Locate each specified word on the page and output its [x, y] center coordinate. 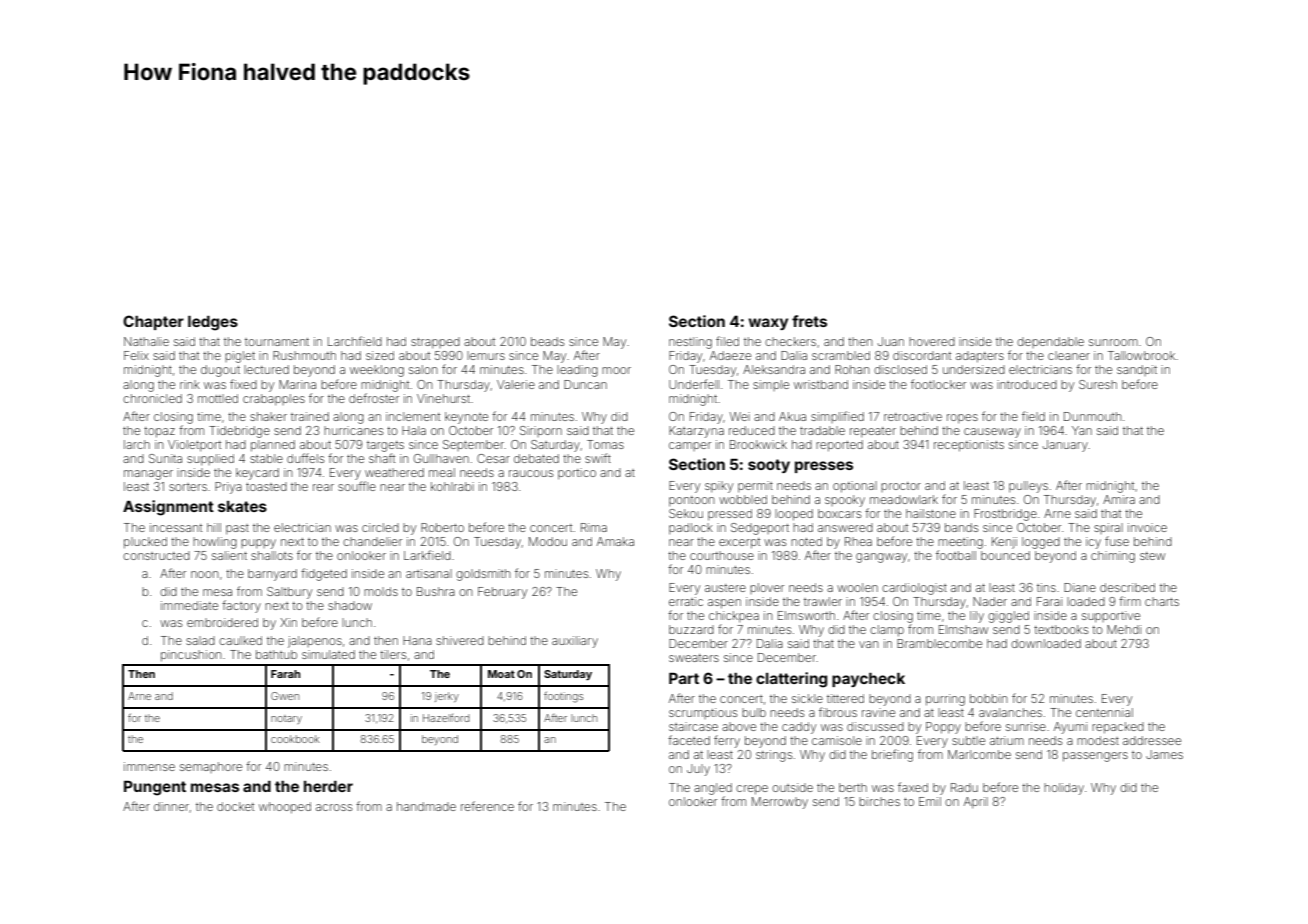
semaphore [211, 767]
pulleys [1028, 487]
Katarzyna [696, 432]
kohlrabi [452, 486]
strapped [435, 343]
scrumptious [703, 713]
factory [241, 606]
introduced [1027, 384]
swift [598, 458]
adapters [980, 357]
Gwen [285, 696]
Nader [990, 601]
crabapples [274, 400]
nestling [690, 343]
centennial [1104, 712]
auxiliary [575, 642]
